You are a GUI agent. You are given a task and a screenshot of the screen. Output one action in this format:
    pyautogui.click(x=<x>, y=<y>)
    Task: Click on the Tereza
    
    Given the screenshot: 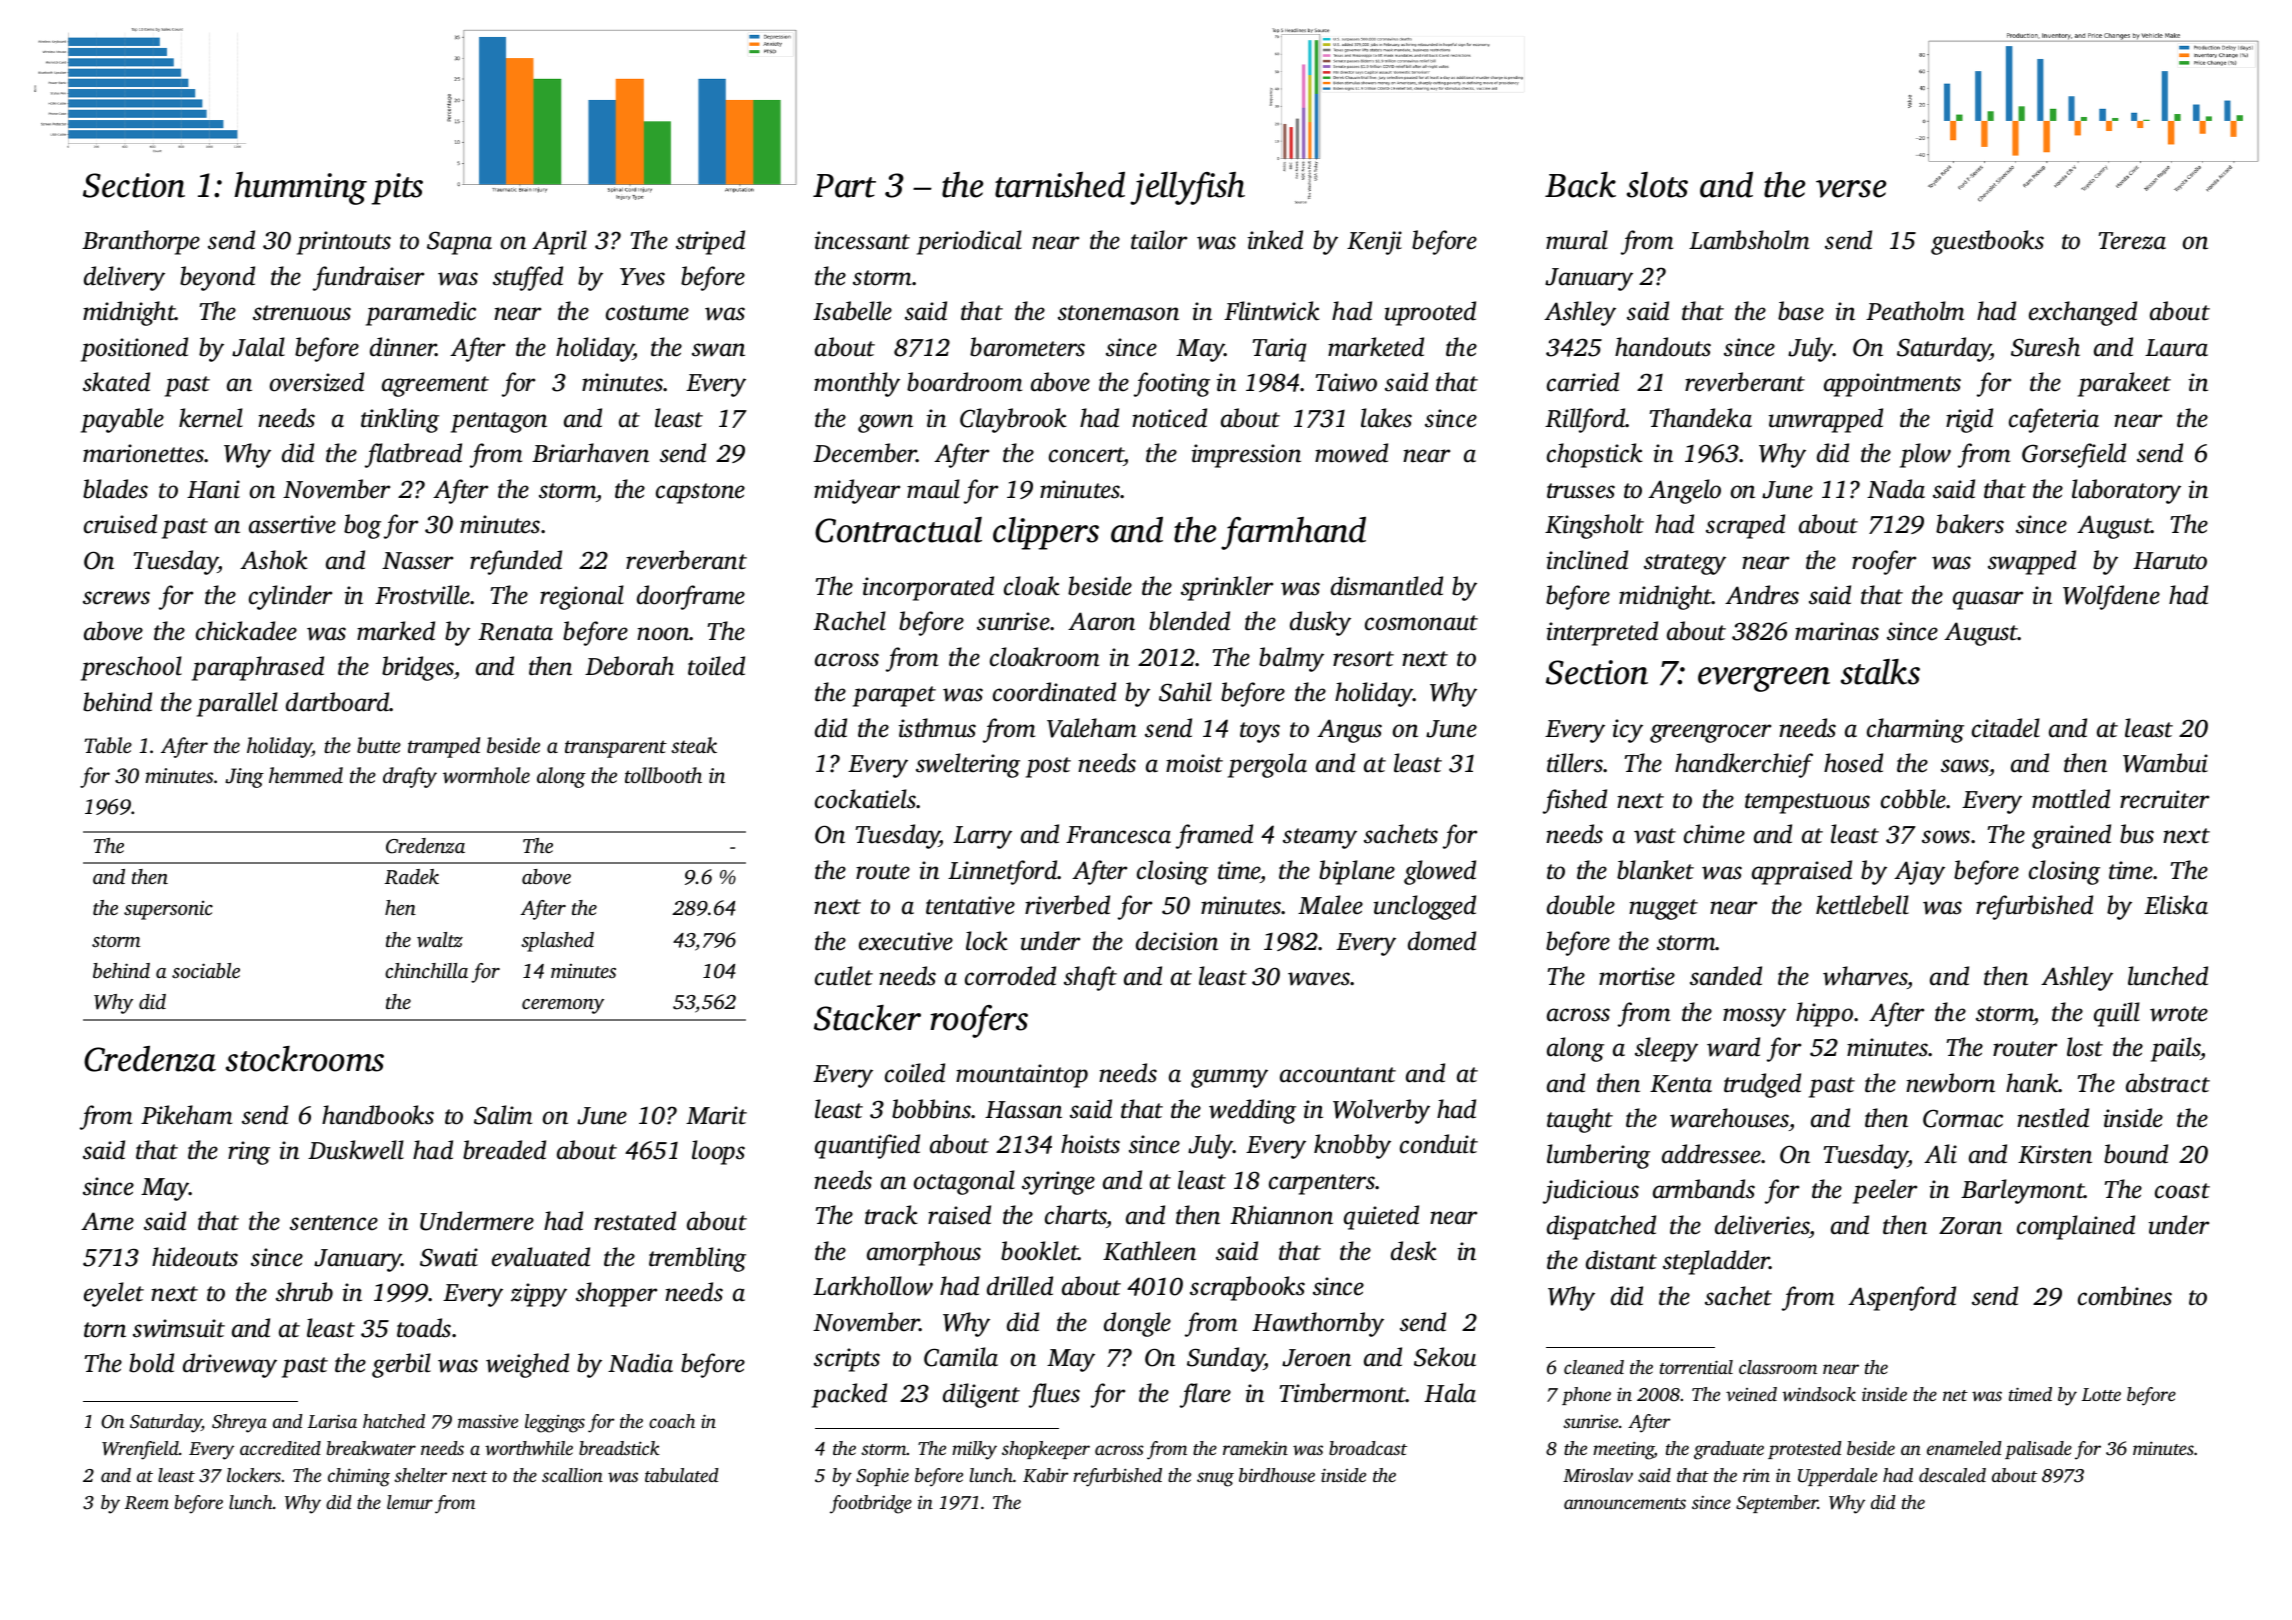 What is the action you would take?
    pyautogui.click(x=2132, y=241)
